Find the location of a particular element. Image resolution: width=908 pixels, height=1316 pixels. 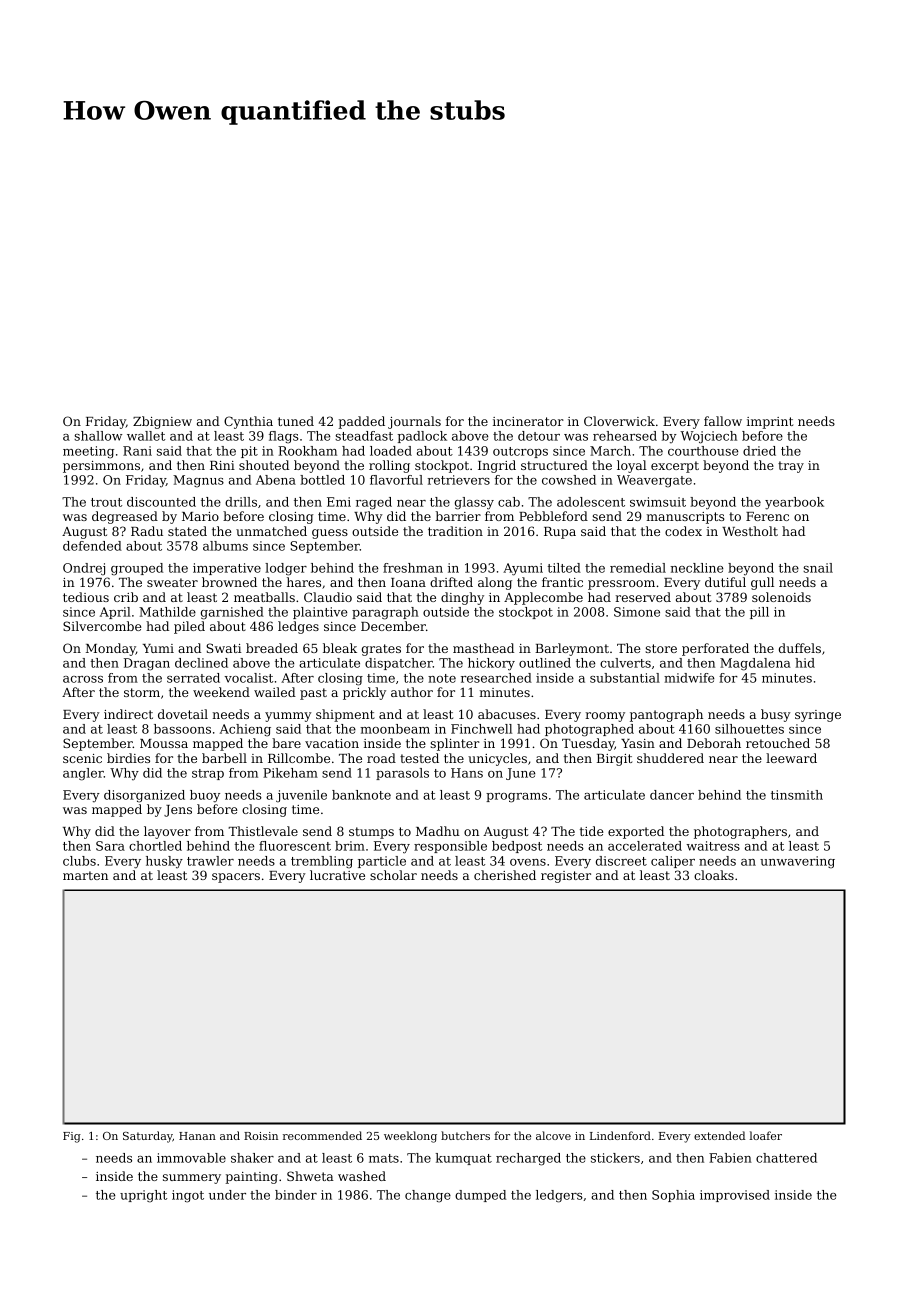

shuddered is located at coordinates (670, 758).
